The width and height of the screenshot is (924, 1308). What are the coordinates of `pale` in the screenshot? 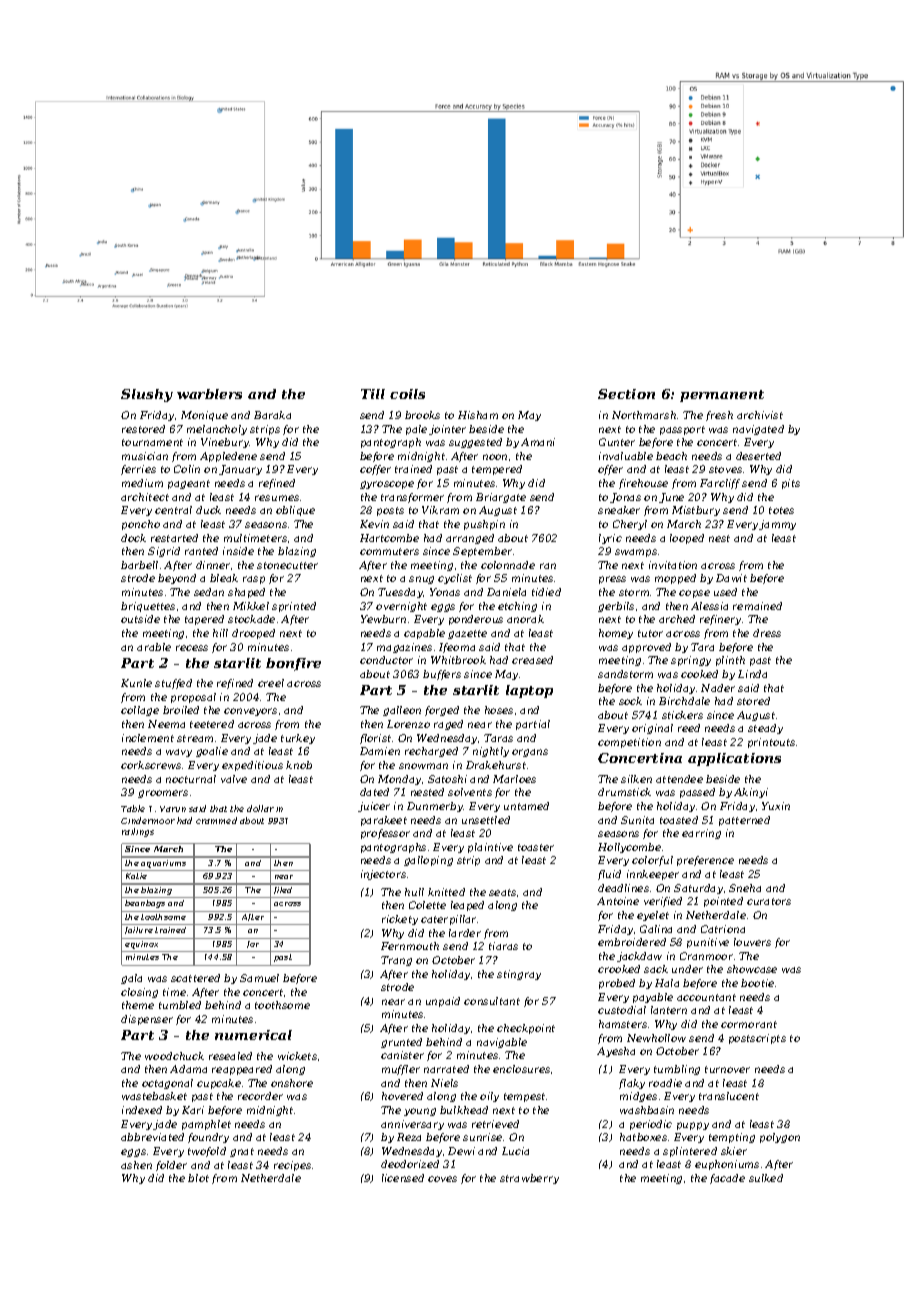 It's located at (416, 430).
